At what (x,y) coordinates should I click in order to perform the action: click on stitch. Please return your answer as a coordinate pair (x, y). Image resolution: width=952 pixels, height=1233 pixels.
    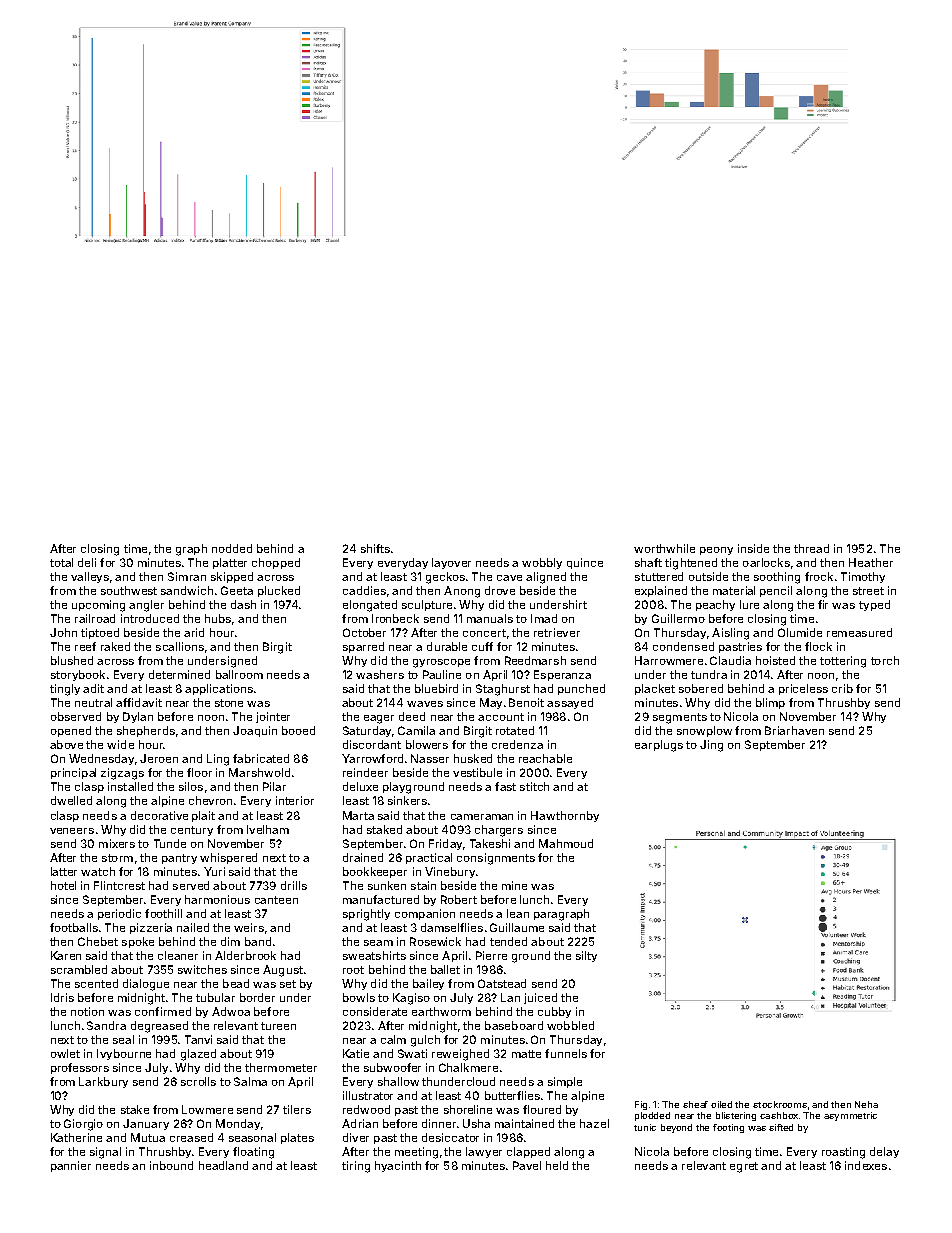
    Looking at the image, I should click on (534, 786).
